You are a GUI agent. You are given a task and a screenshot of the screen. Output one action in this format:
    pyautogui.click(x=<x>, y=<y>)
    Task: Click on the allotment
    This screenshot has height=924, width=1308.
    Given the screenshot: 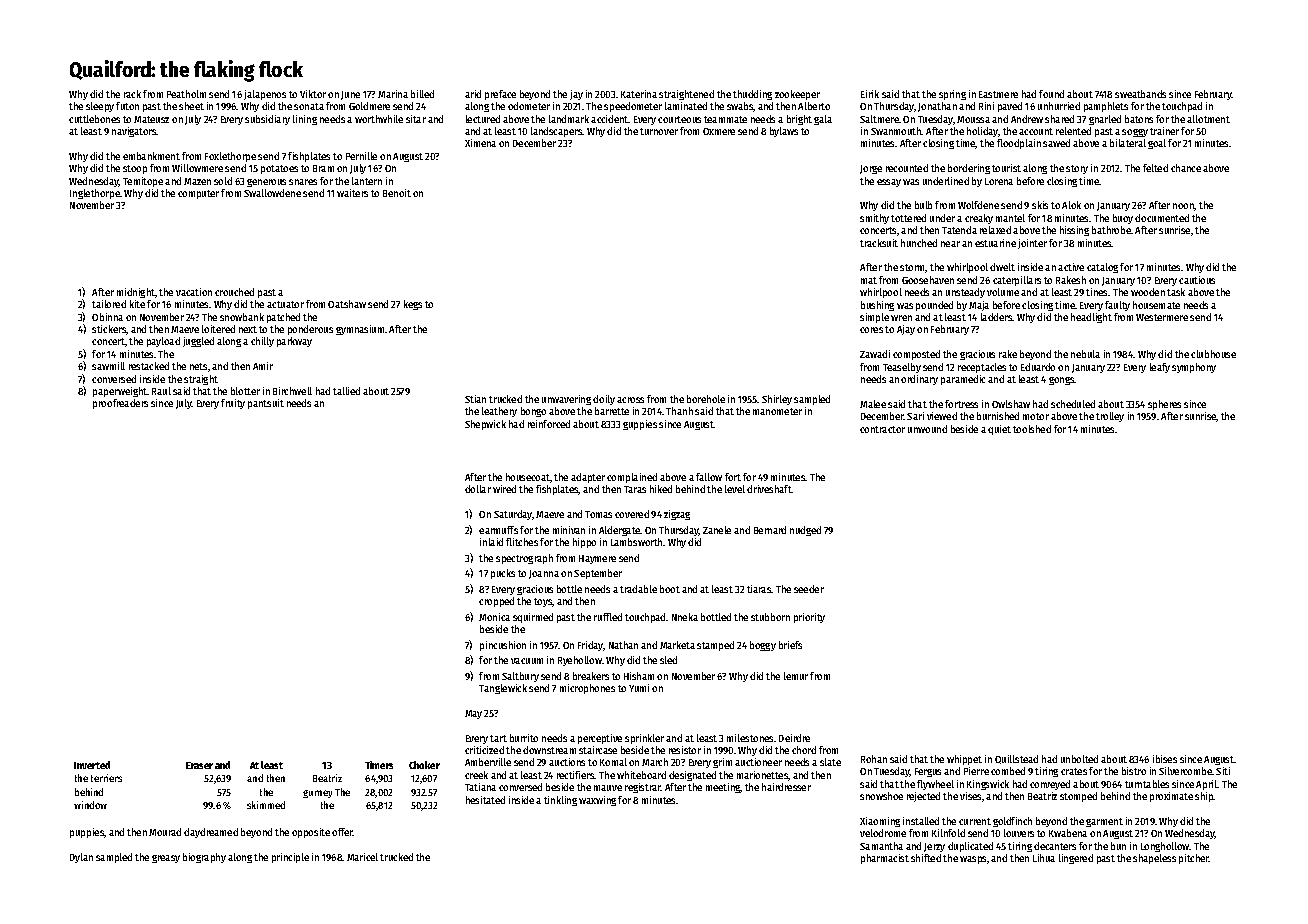 What is the action you would take?
    pyautogui.click(x=1208, y=119)
